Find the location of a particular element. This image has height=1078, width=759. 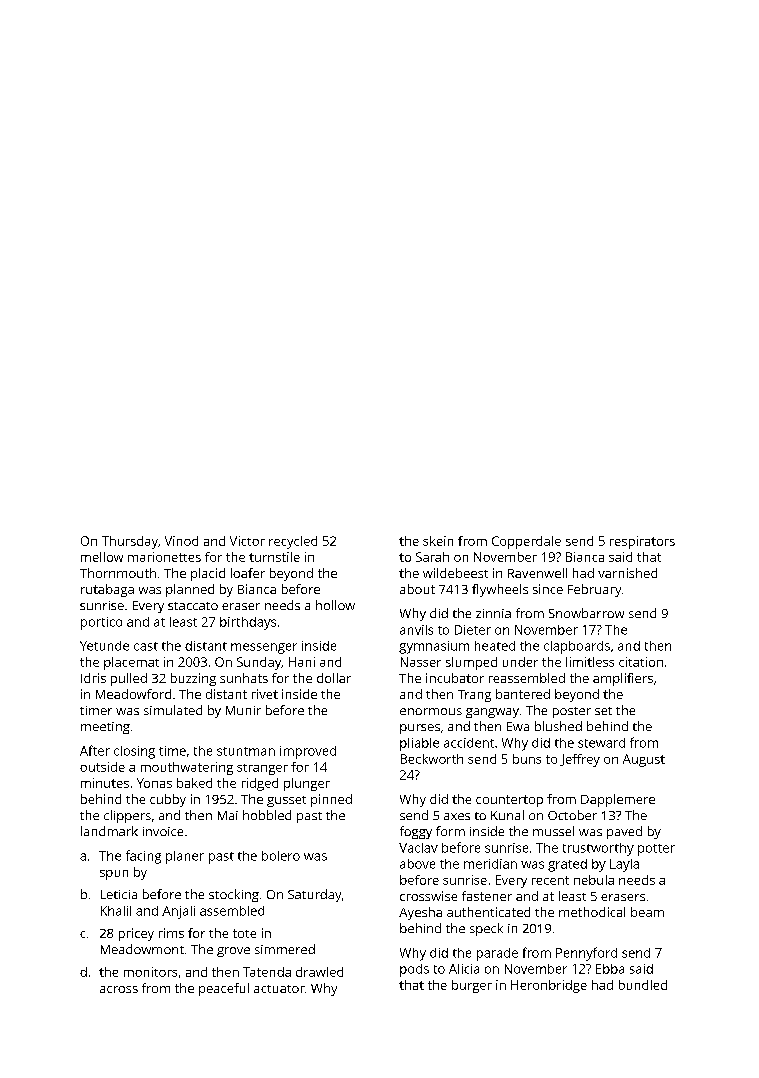

Mai is located at coordinates (228, 815).
